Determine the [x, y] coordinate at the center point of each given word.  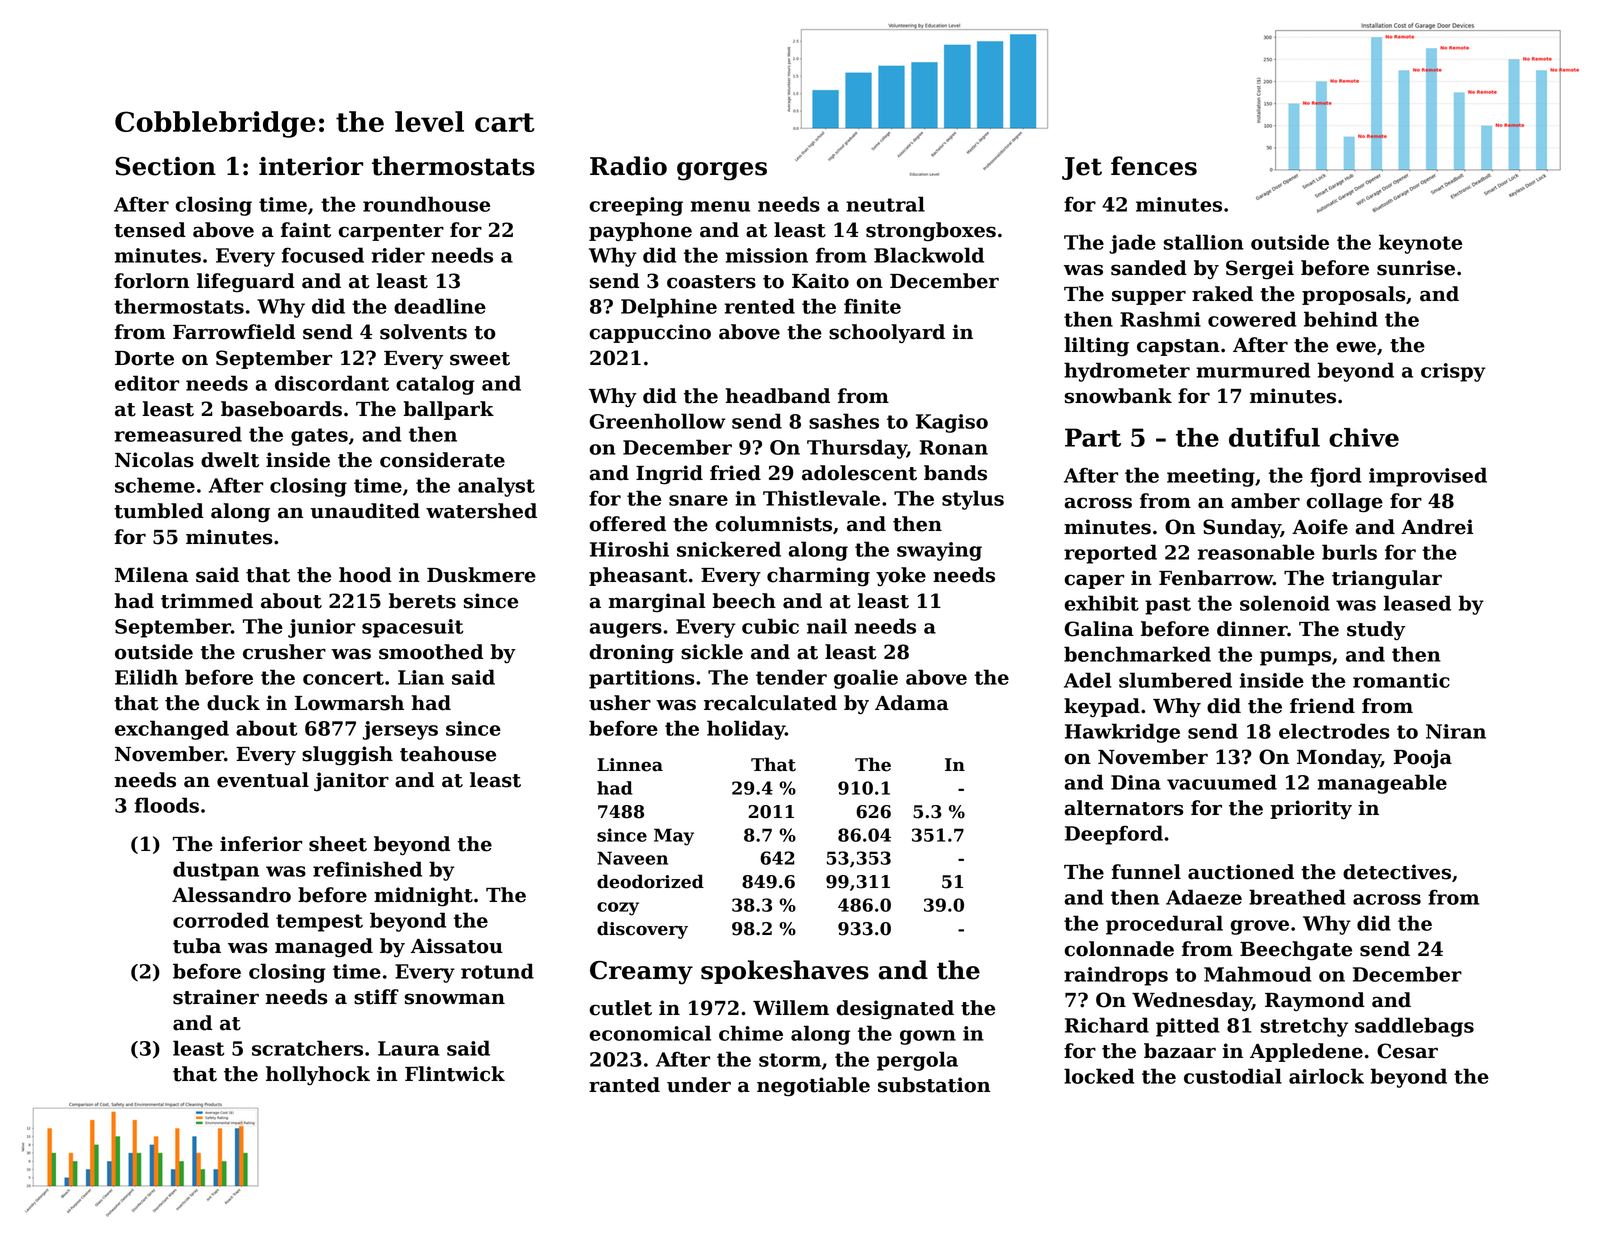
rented [759, 306]
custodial [1233, 1076]
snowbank [1118, 396]
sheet [338, 844]
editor [147, 383]
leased [1417, 603]
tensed [150, 230]
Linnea [630, 765]
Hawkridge [1122, 733]
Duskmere [481, 575]
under [699, 1085]
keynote [1420, 244]
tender [791, 677]
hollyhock [318, 1075]
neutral [885, 204]
